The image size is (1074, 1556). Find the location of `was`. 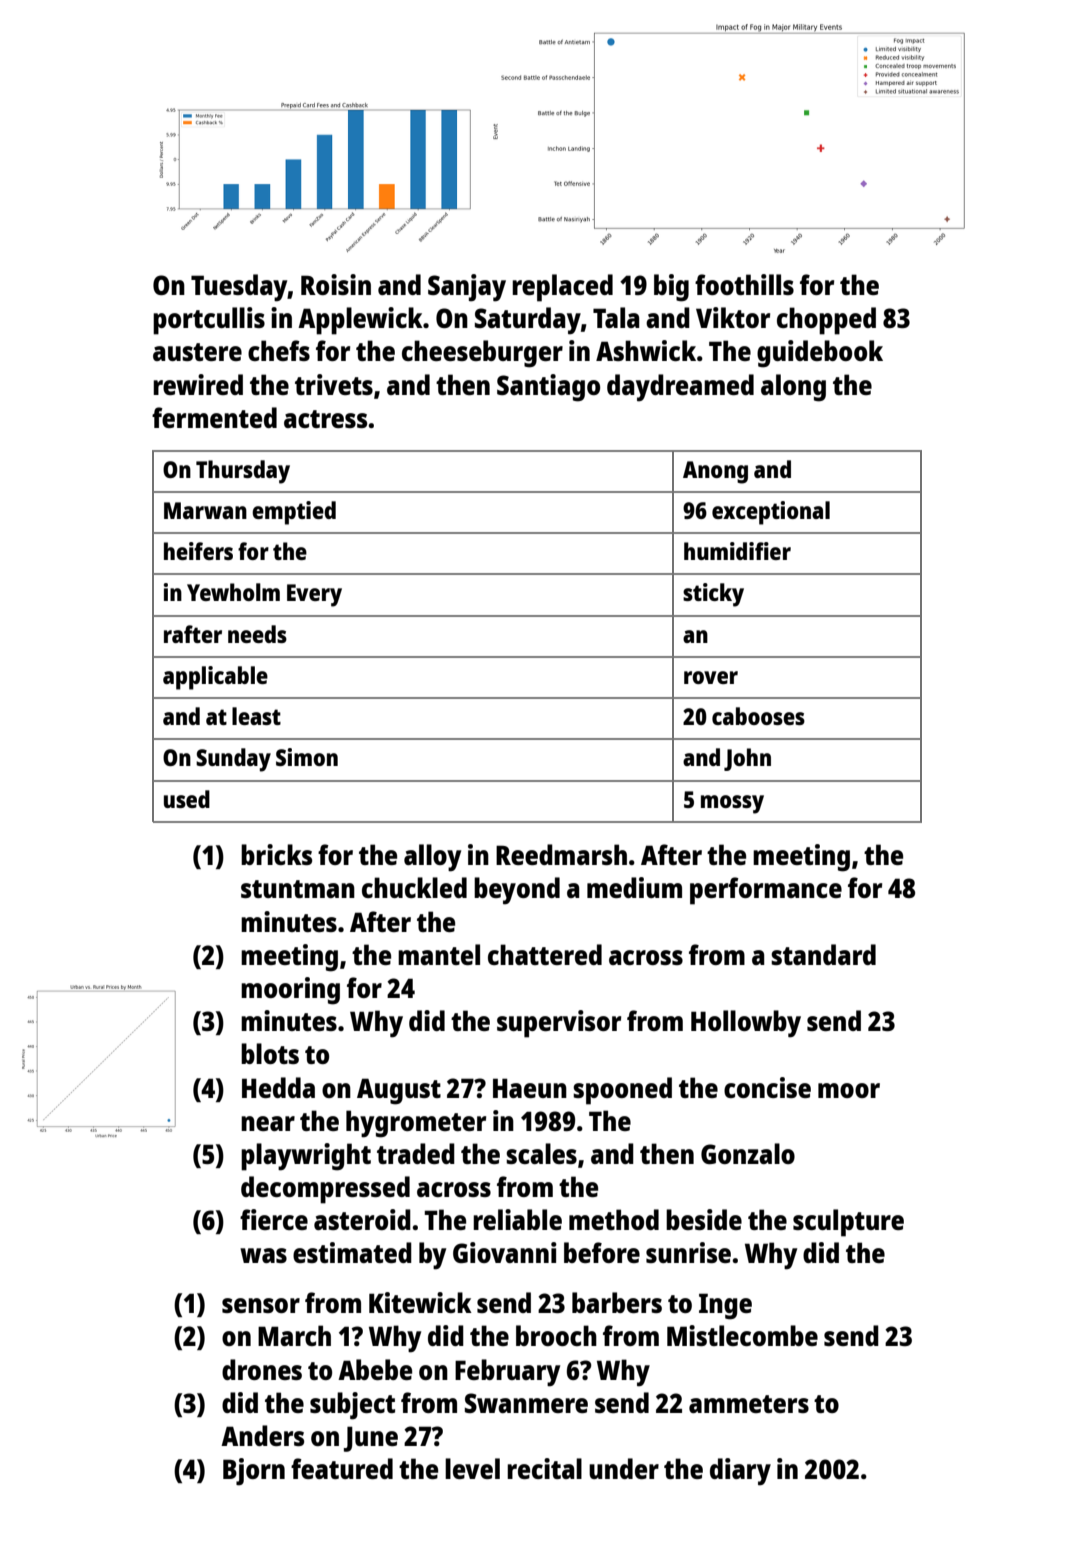

was is located at coordinates (263, 1255).
